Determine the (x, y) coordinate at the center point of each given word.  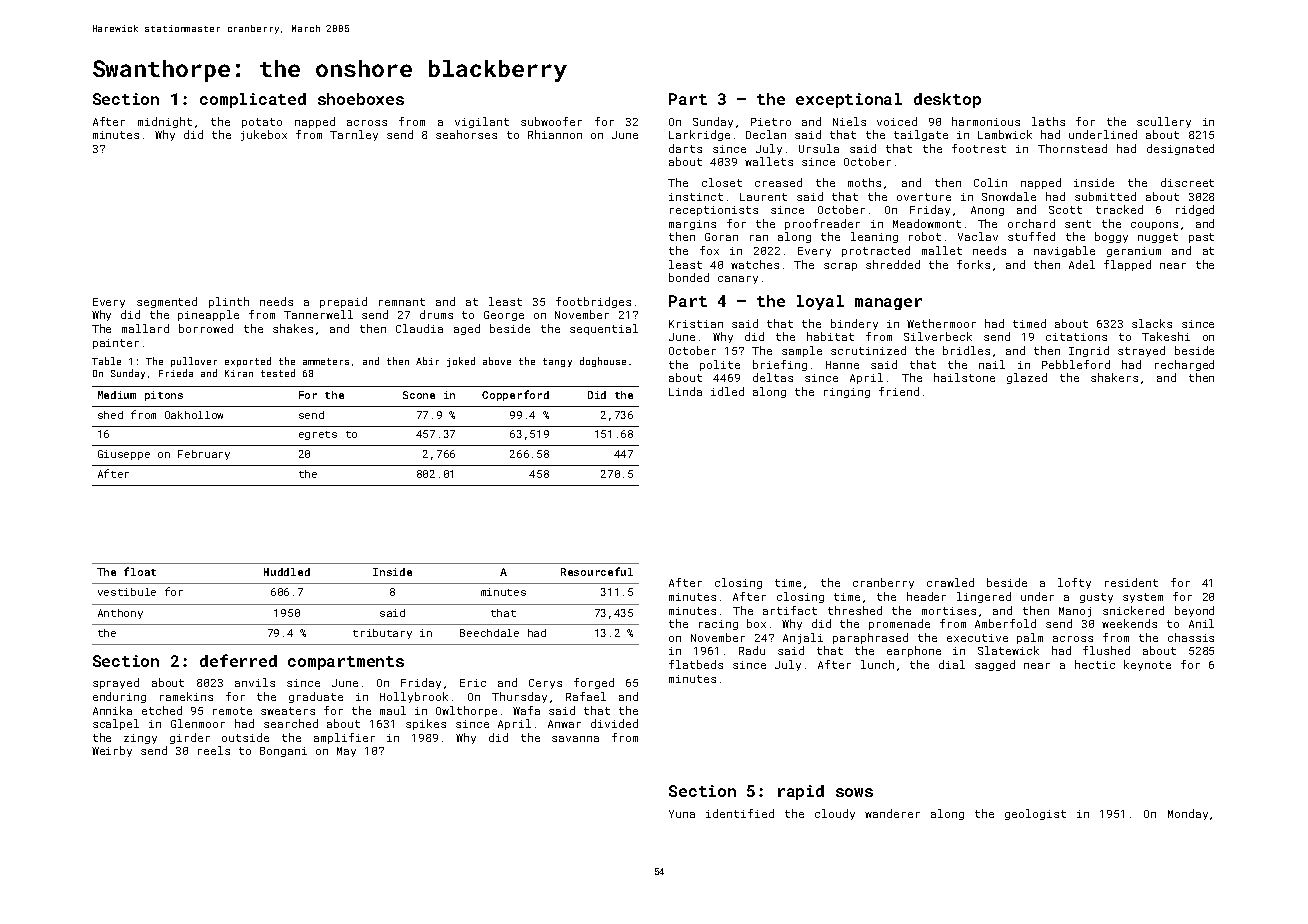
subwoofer (551, 121)
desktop (947, 100)
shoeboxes (361, 99)
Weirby (112, 751)
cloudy (835, 814)
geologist (1035, 814)
